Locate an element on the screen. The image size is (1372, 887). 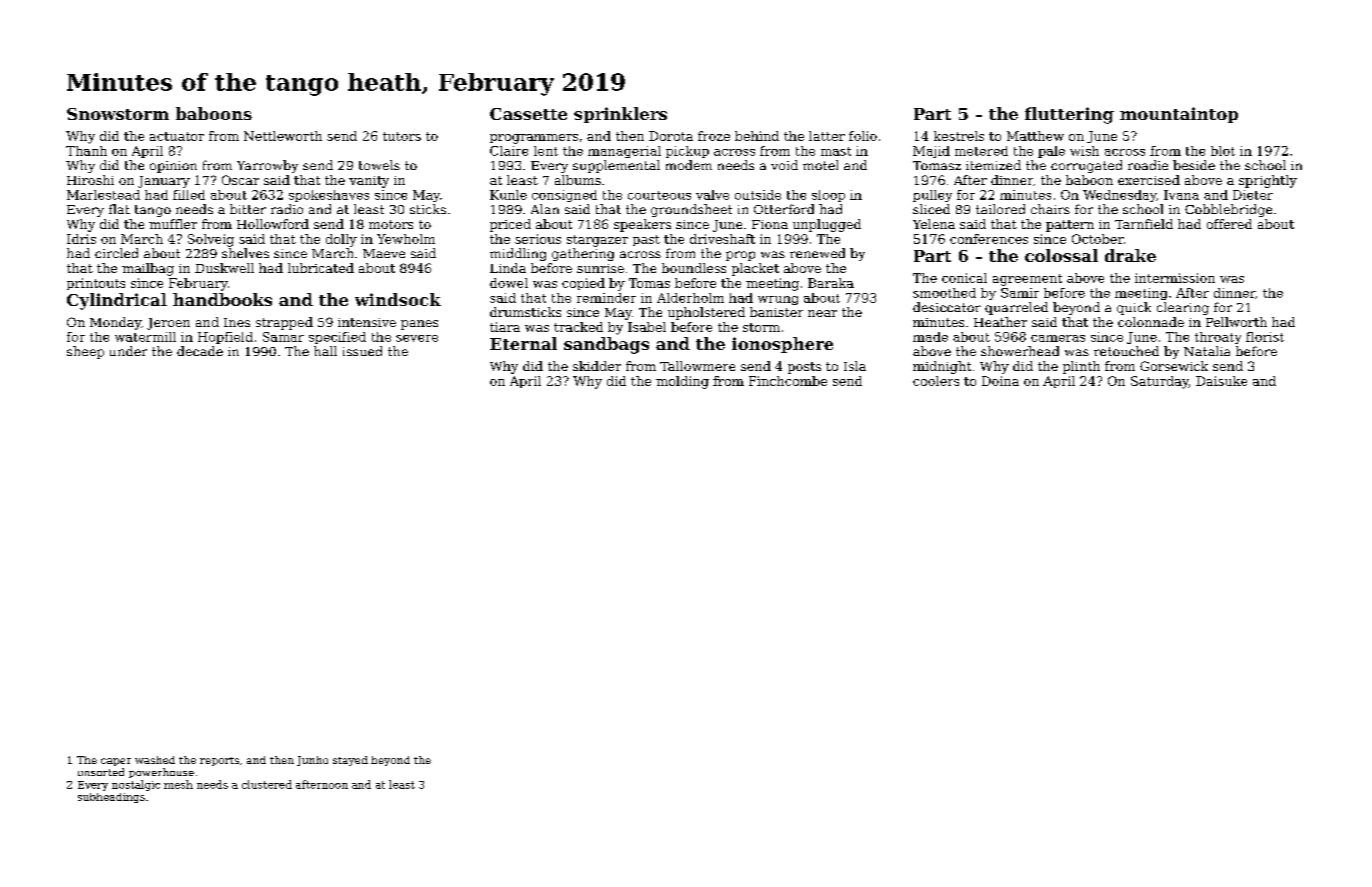
near is located at coordinates (822, 313).
